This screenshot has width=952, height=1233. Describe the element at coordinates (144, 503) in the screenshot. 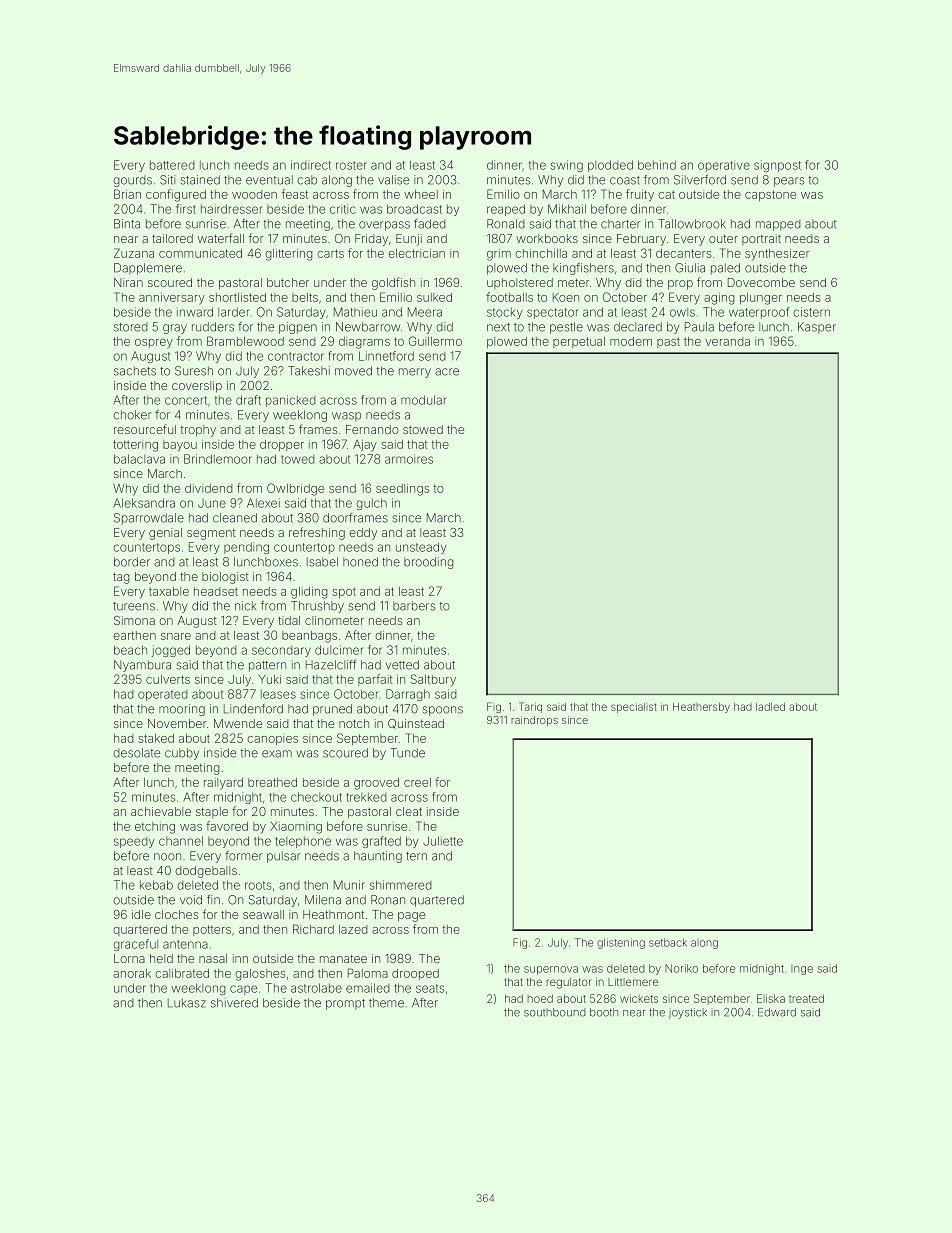

I see `Aleksandra` at that location.
